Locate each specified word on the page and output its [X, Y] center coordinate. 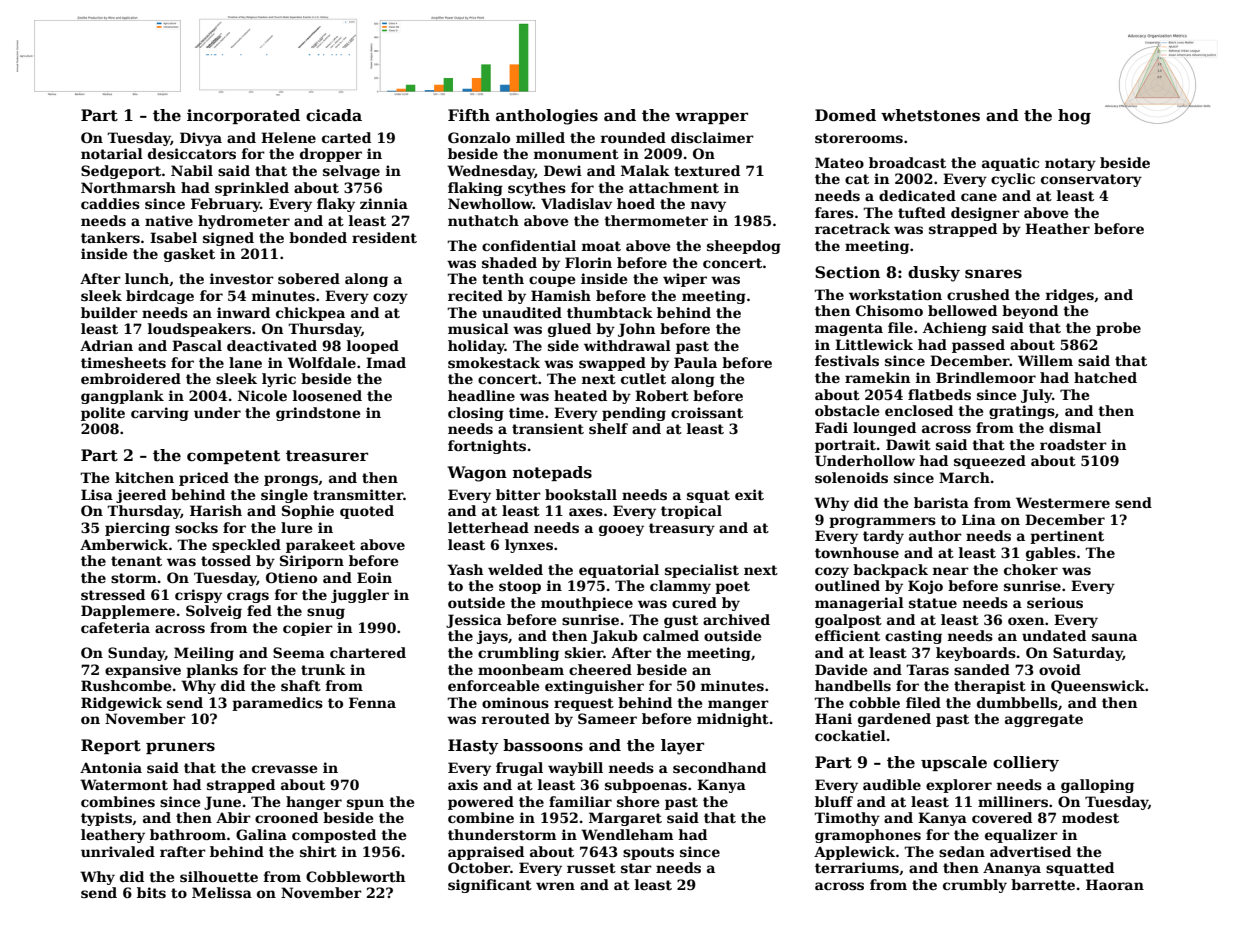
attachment [674, 187]
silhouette [219, 876]
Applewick [854, 853]
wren [555, 886]
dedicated [917, 195]
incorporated [243, 116]
